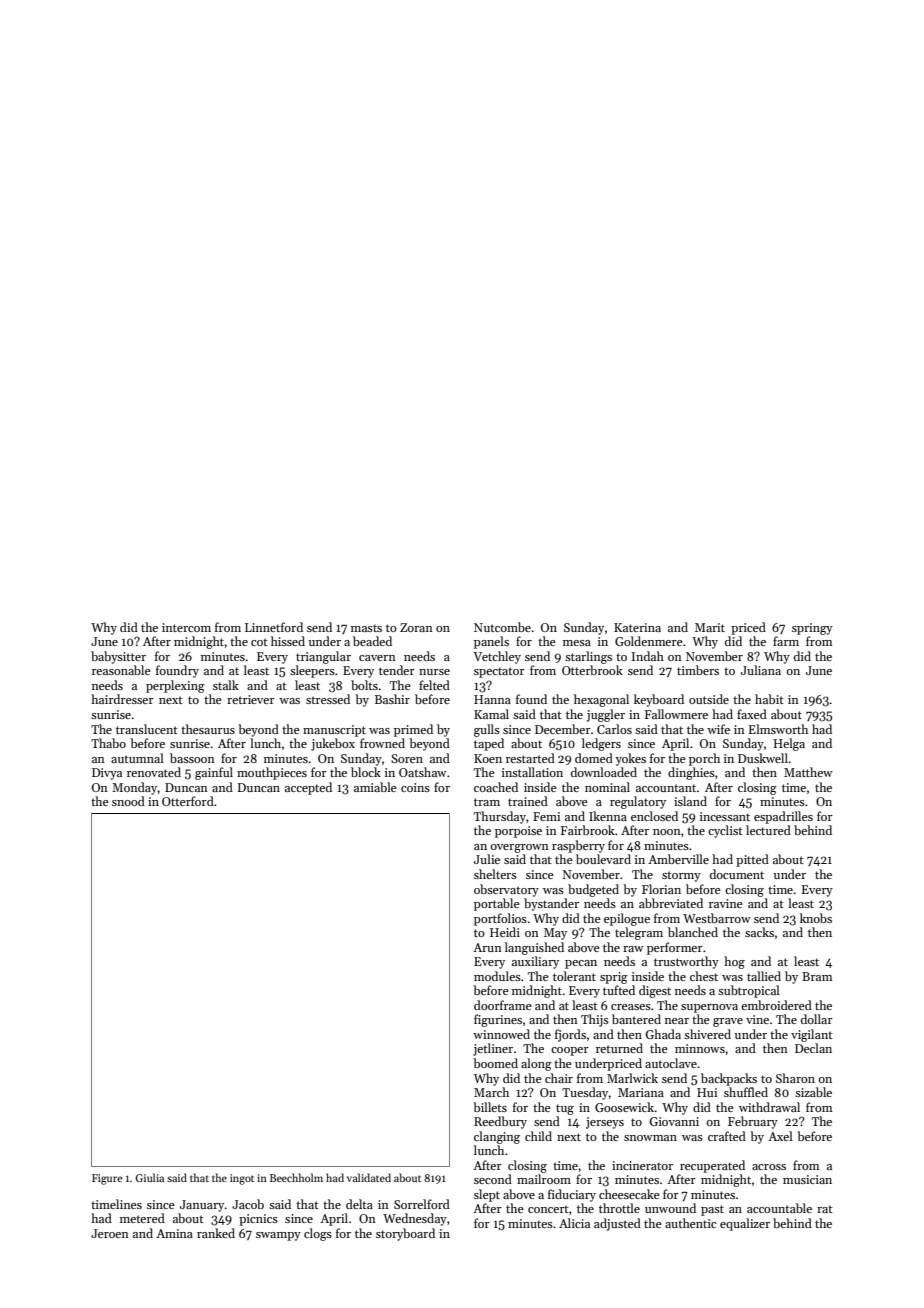  What do you see at coordinates (405, 1234) in the document?
I see `storyboard` at bounding box center [405, 1234].
